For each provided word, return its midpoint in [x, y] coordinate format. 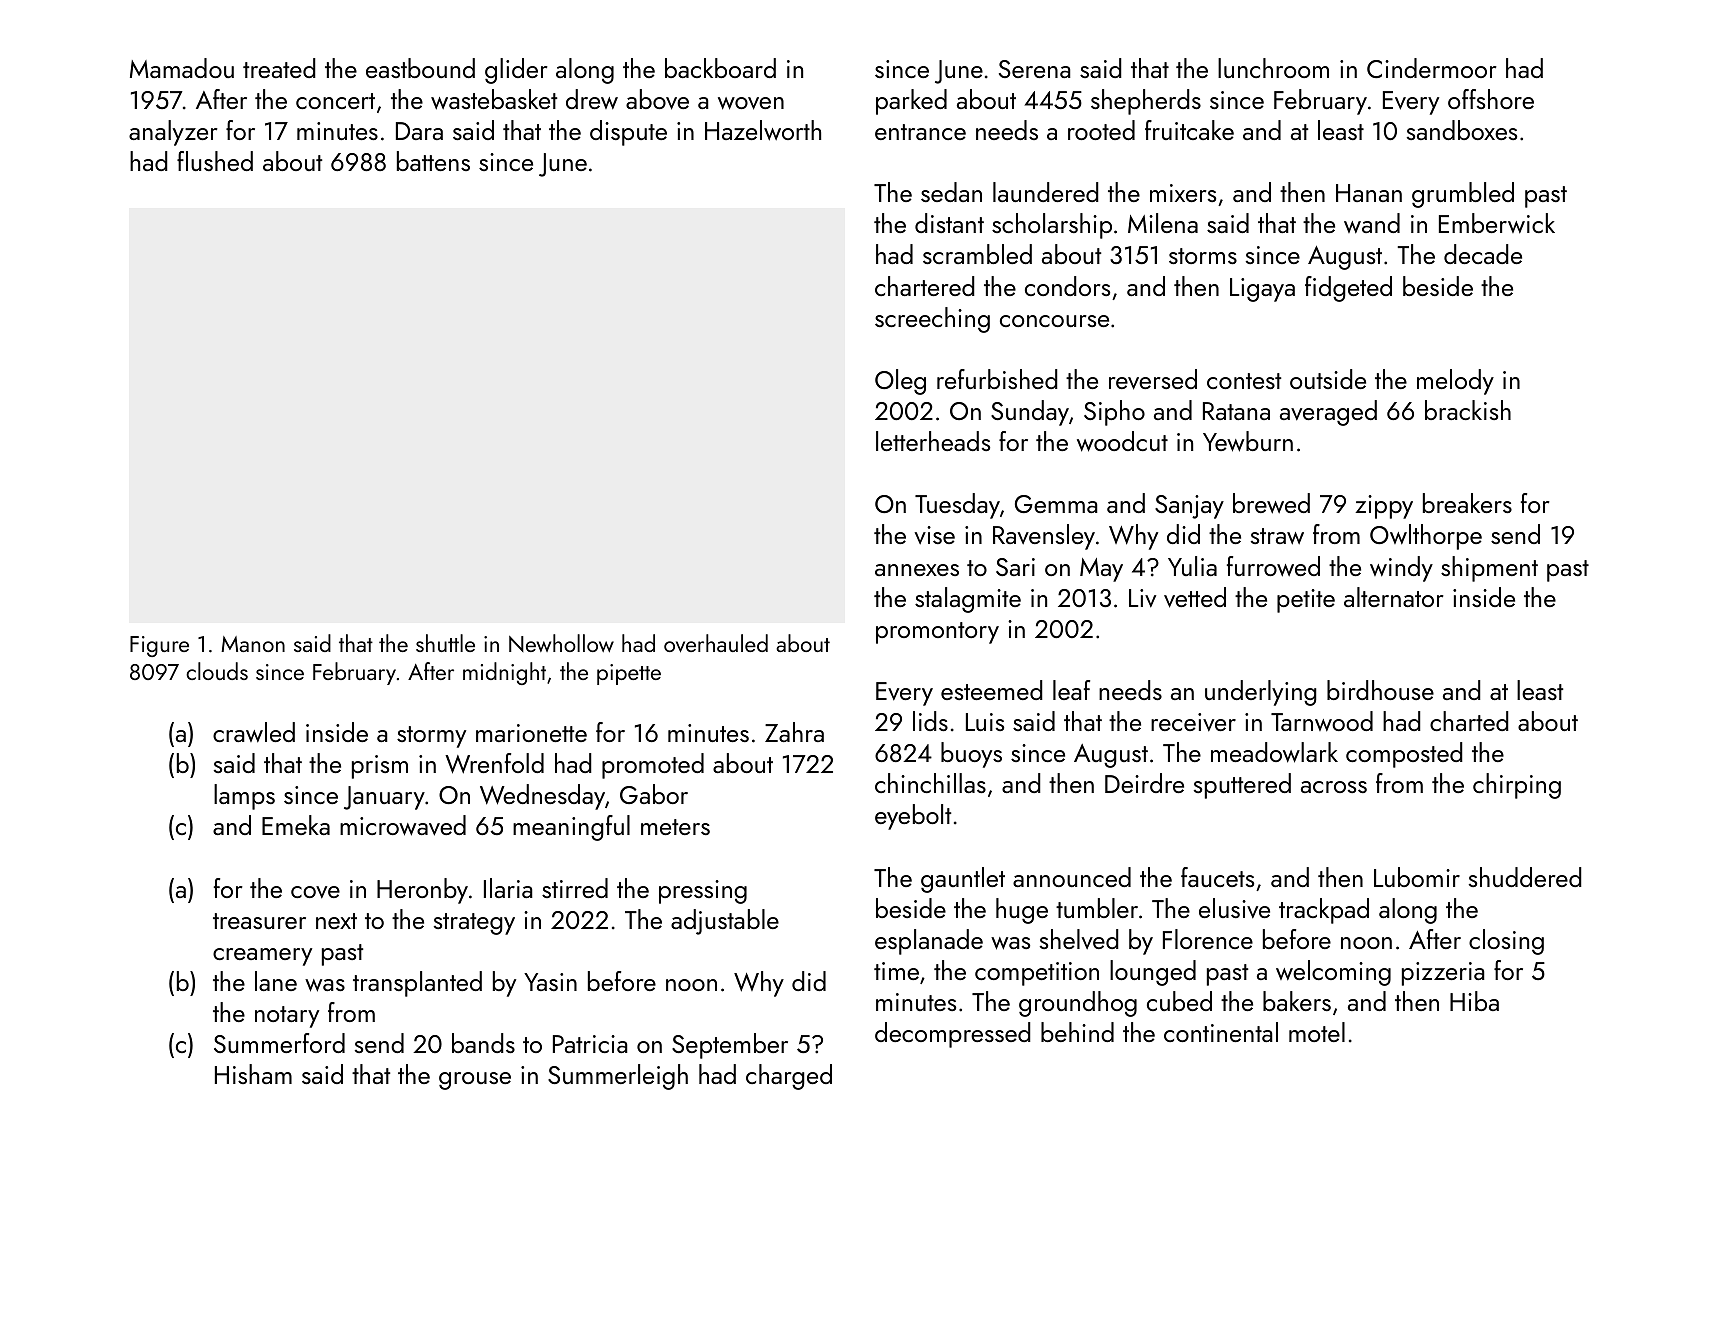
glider [516, 71]
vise [935, 535]
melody [1455, 382]
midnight [504, 673]
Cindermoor [1432, 68]
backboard [720, 68]
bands [483, 1043]
